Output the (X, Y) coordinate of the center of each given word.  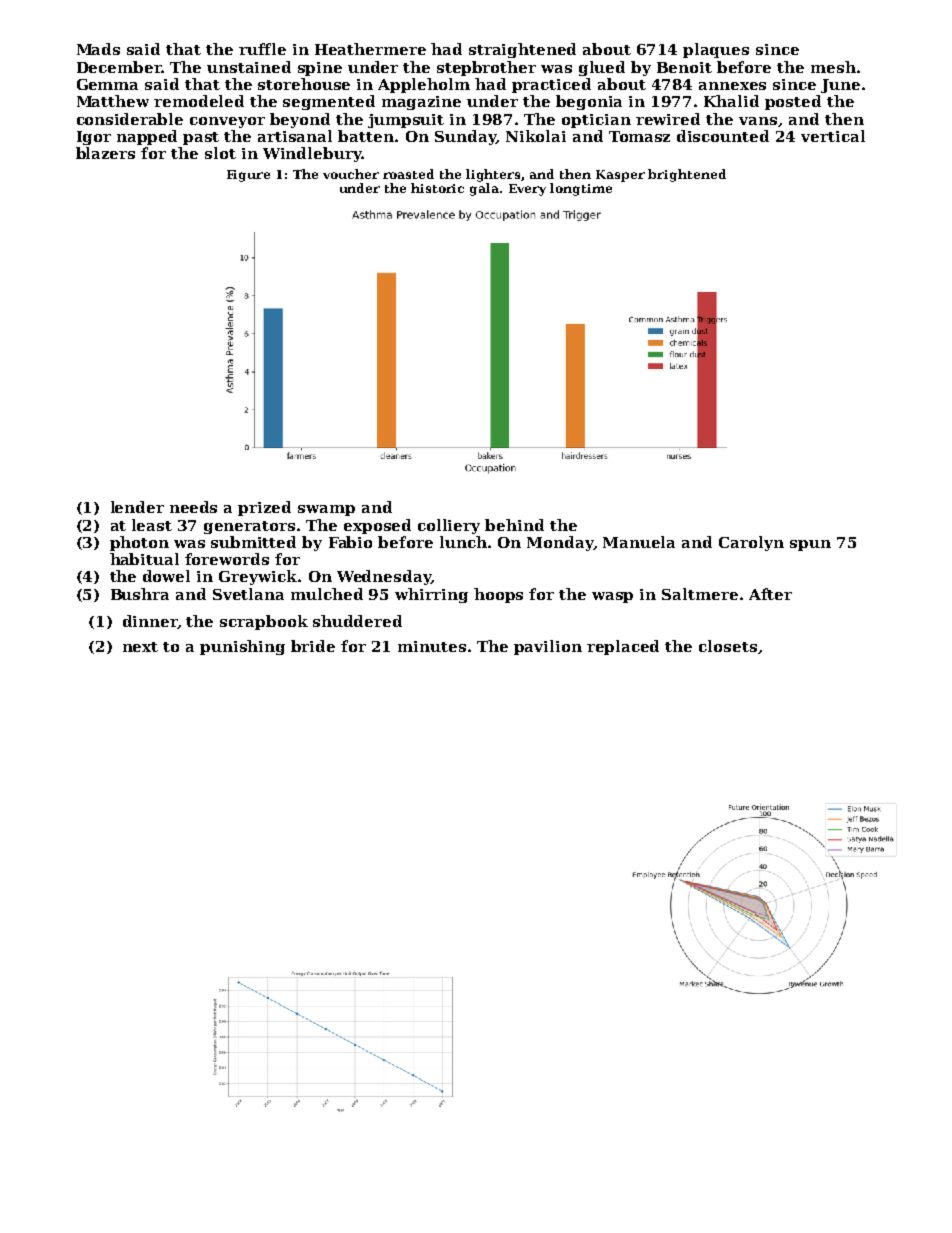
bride (313, 646)
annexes (732, 86)
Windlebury (312, 154)
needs (193, 507)
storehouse (304, 84)
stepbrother (486, 68)
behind (514, 525)
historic (437, 188)
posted (793, 102)
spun (810, 545)
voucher (351, 174)
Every (527, 190)
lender (137, 507)
